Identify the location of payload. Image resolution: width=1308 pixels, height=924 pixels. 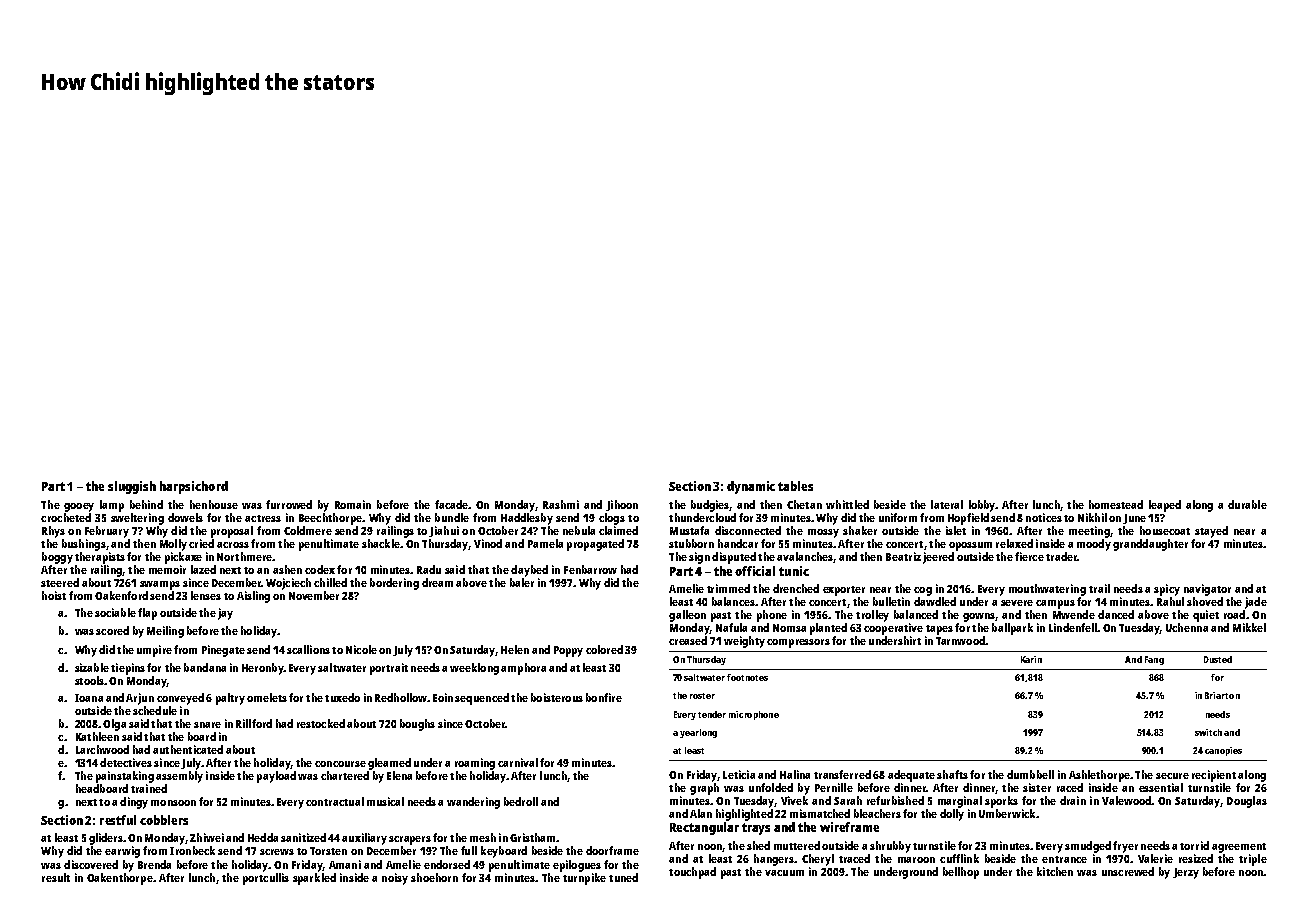
(276, 777).
